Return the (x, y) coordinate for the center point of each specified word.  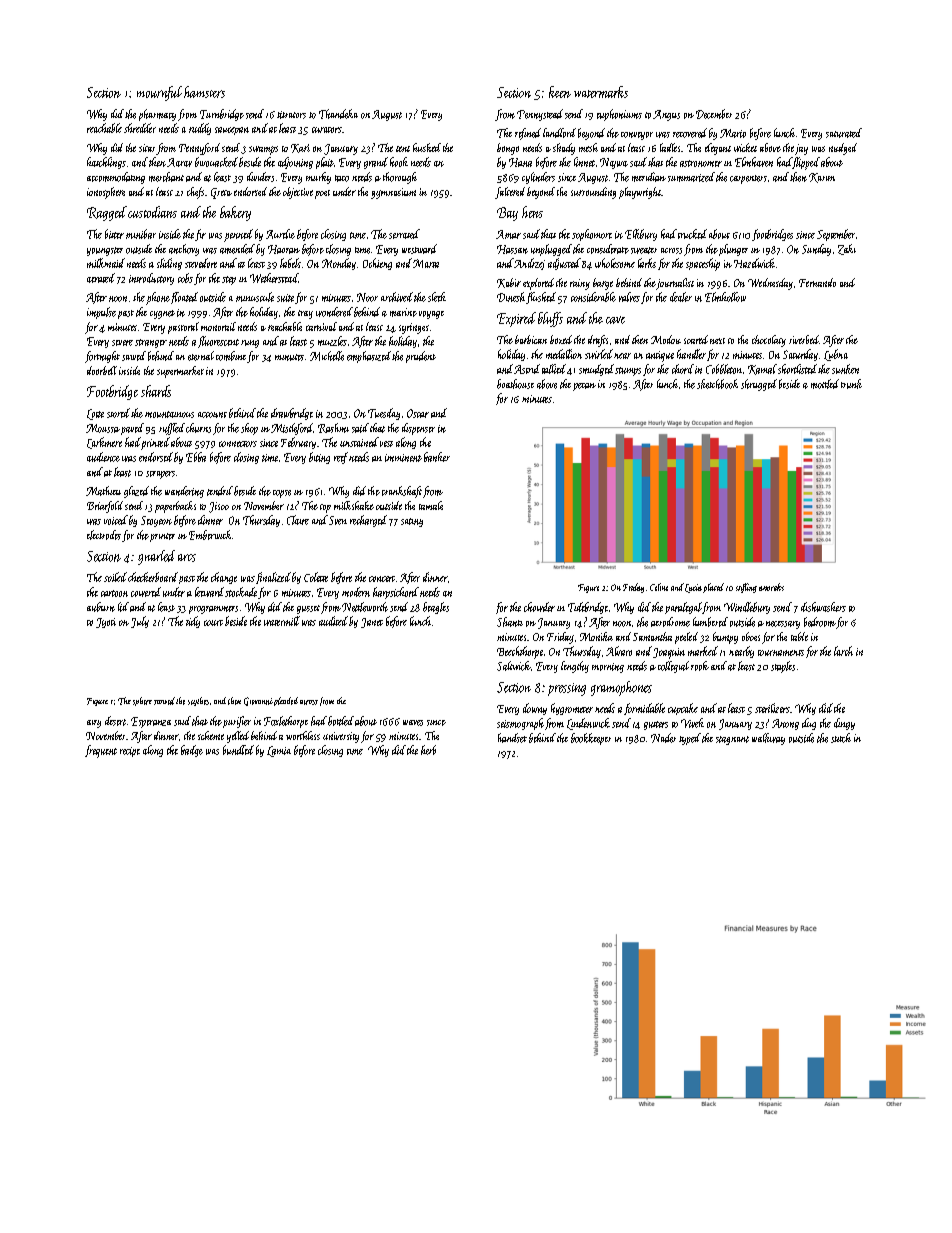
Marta (426, 263)
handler (691, 354)
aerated (101, 278)
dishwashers (823, 607)
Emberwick (210, 535)
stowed (164, 701)
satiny (412, 522)
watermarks (601, 92)
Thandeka (338, 114)
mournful (159, 93)
